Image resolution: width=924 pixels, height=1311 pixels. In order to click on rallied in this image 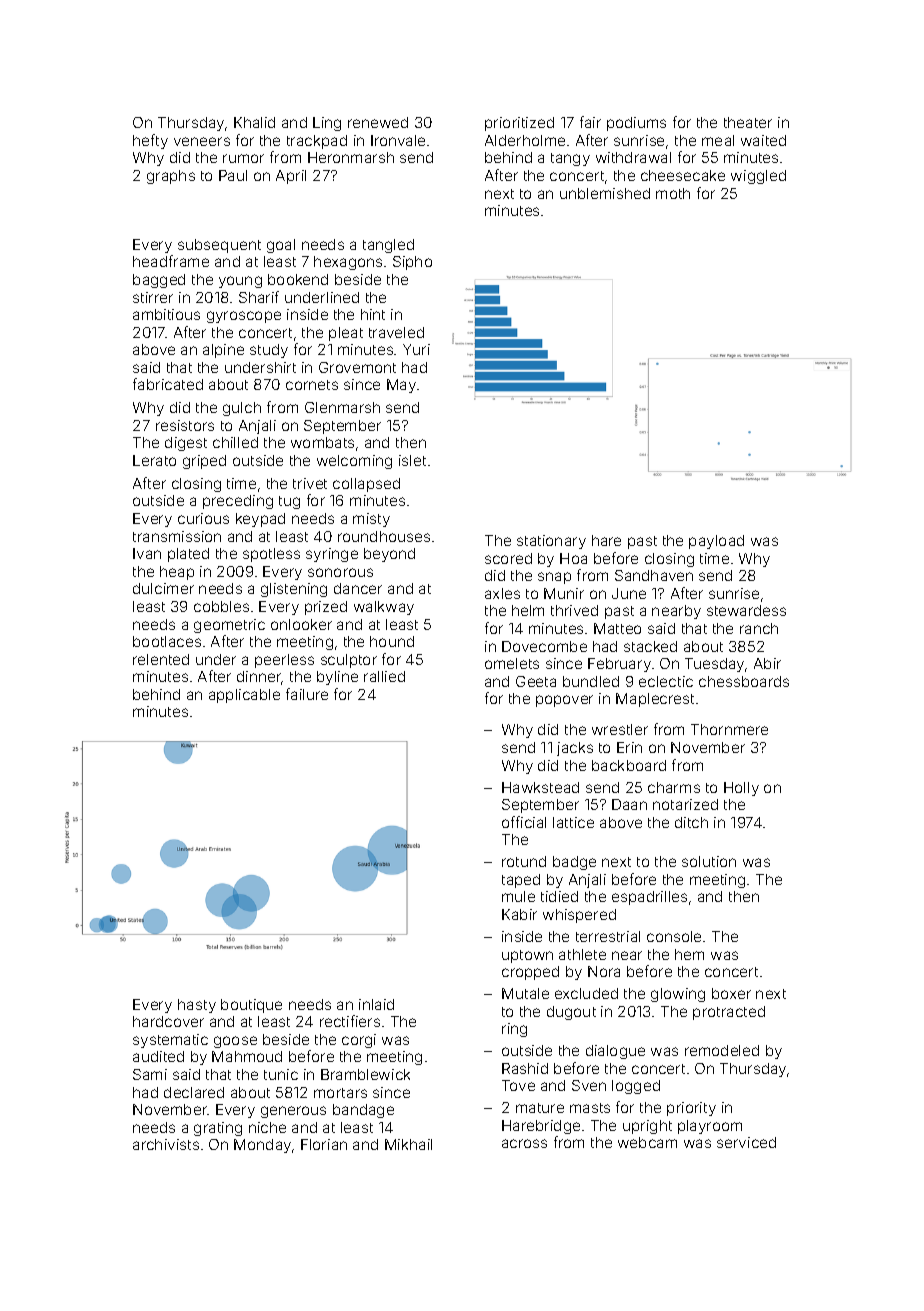, I will do `click(384, 676)`.
